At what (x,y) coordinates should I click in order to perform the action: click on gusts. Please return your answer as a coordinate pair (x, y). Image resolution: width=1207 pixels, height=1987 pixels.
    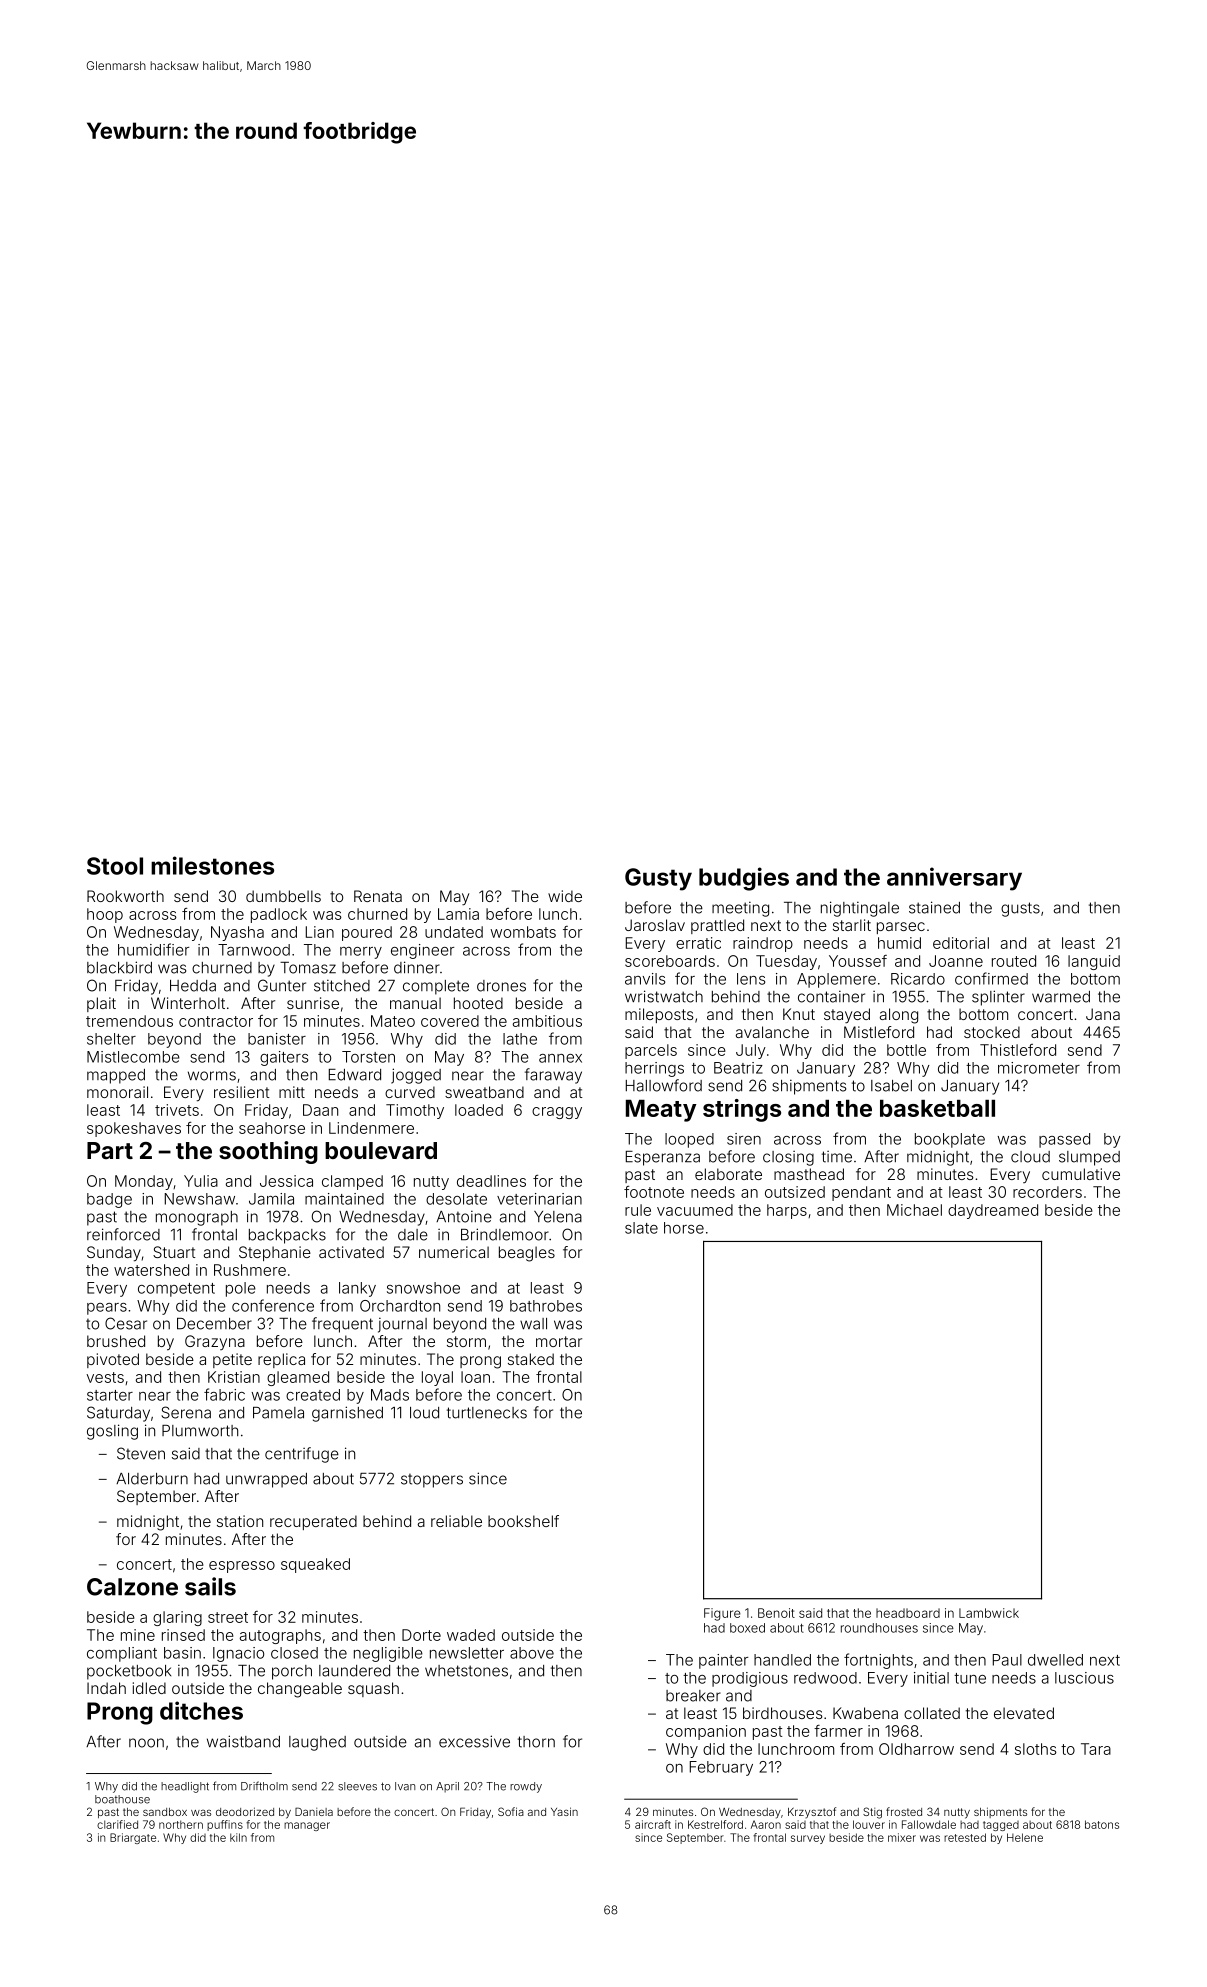
    Looking at the image, I should click on (1020, 909).
